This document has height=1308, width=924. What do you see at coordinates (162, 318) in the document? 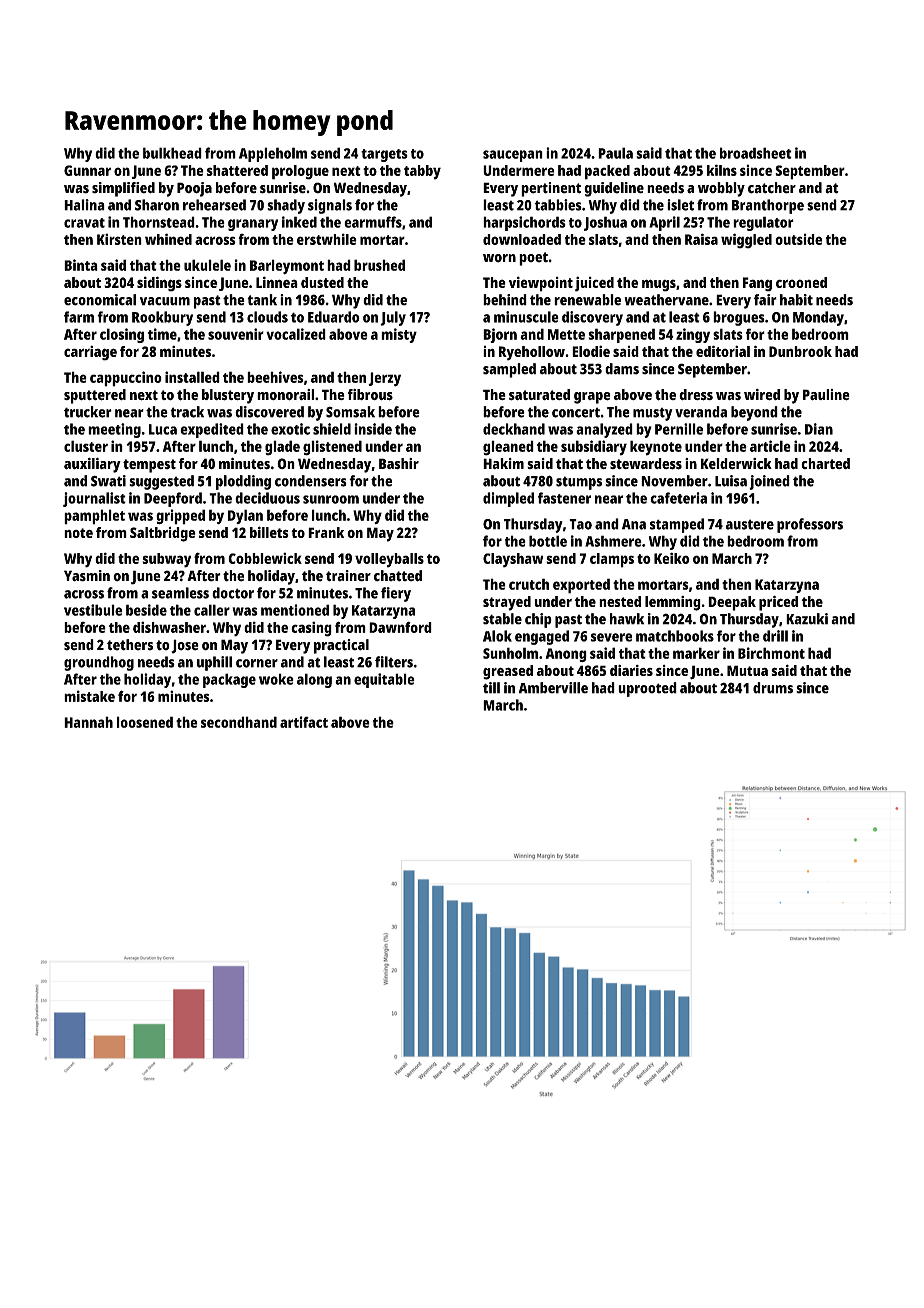
I see `Rookbury` at bounding box center [162, 318].
